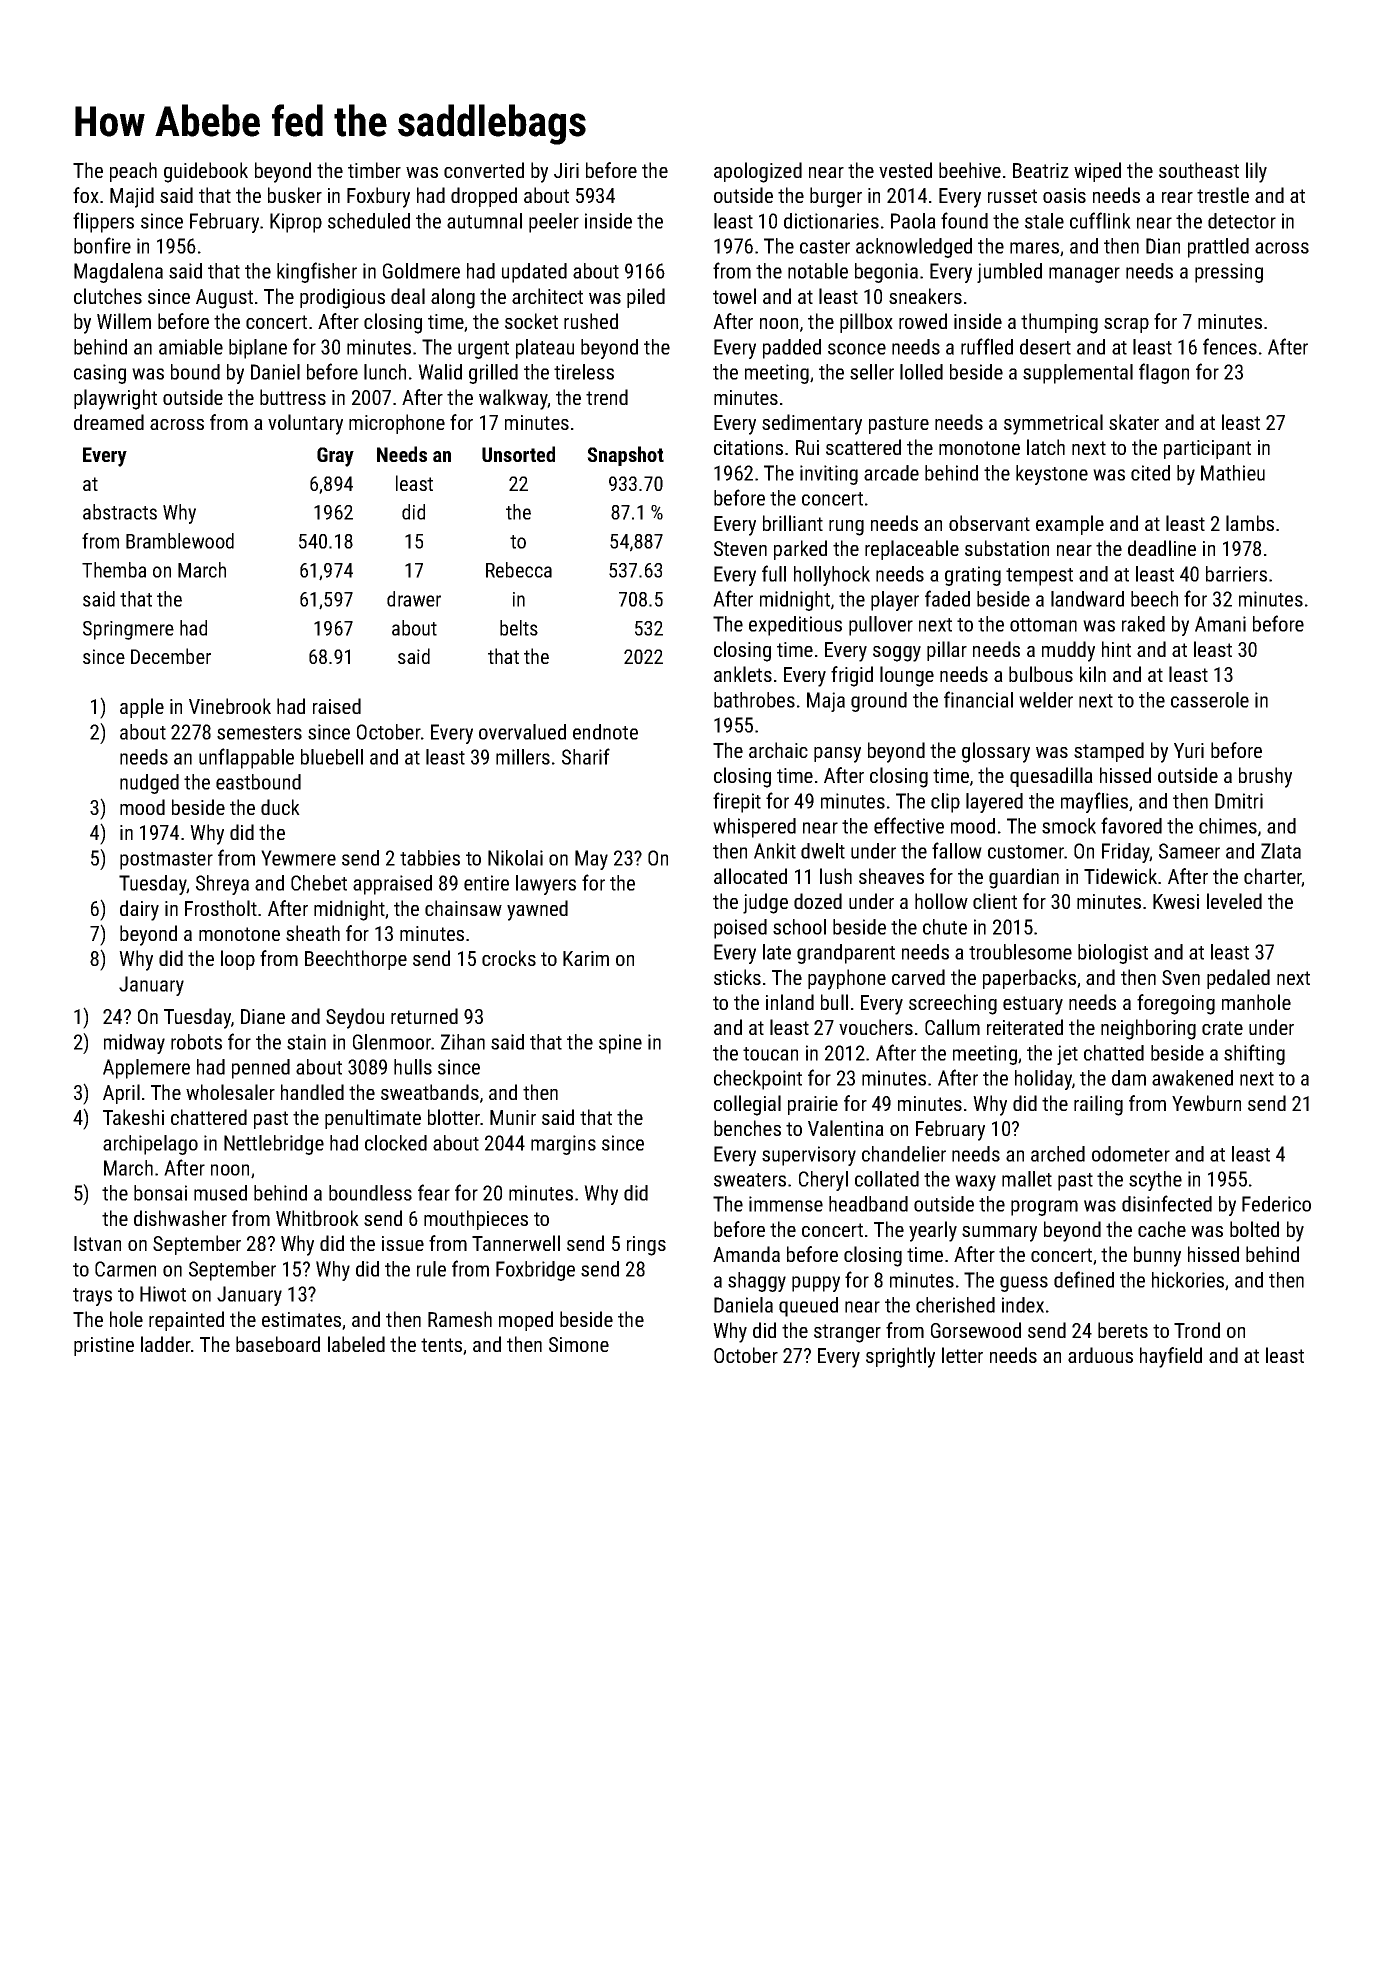 This document has width=1386, height=1969. What do you see at coordinates (900, 1357) in the document?
I see `sprightly` at bounding box center [900, 1357].
